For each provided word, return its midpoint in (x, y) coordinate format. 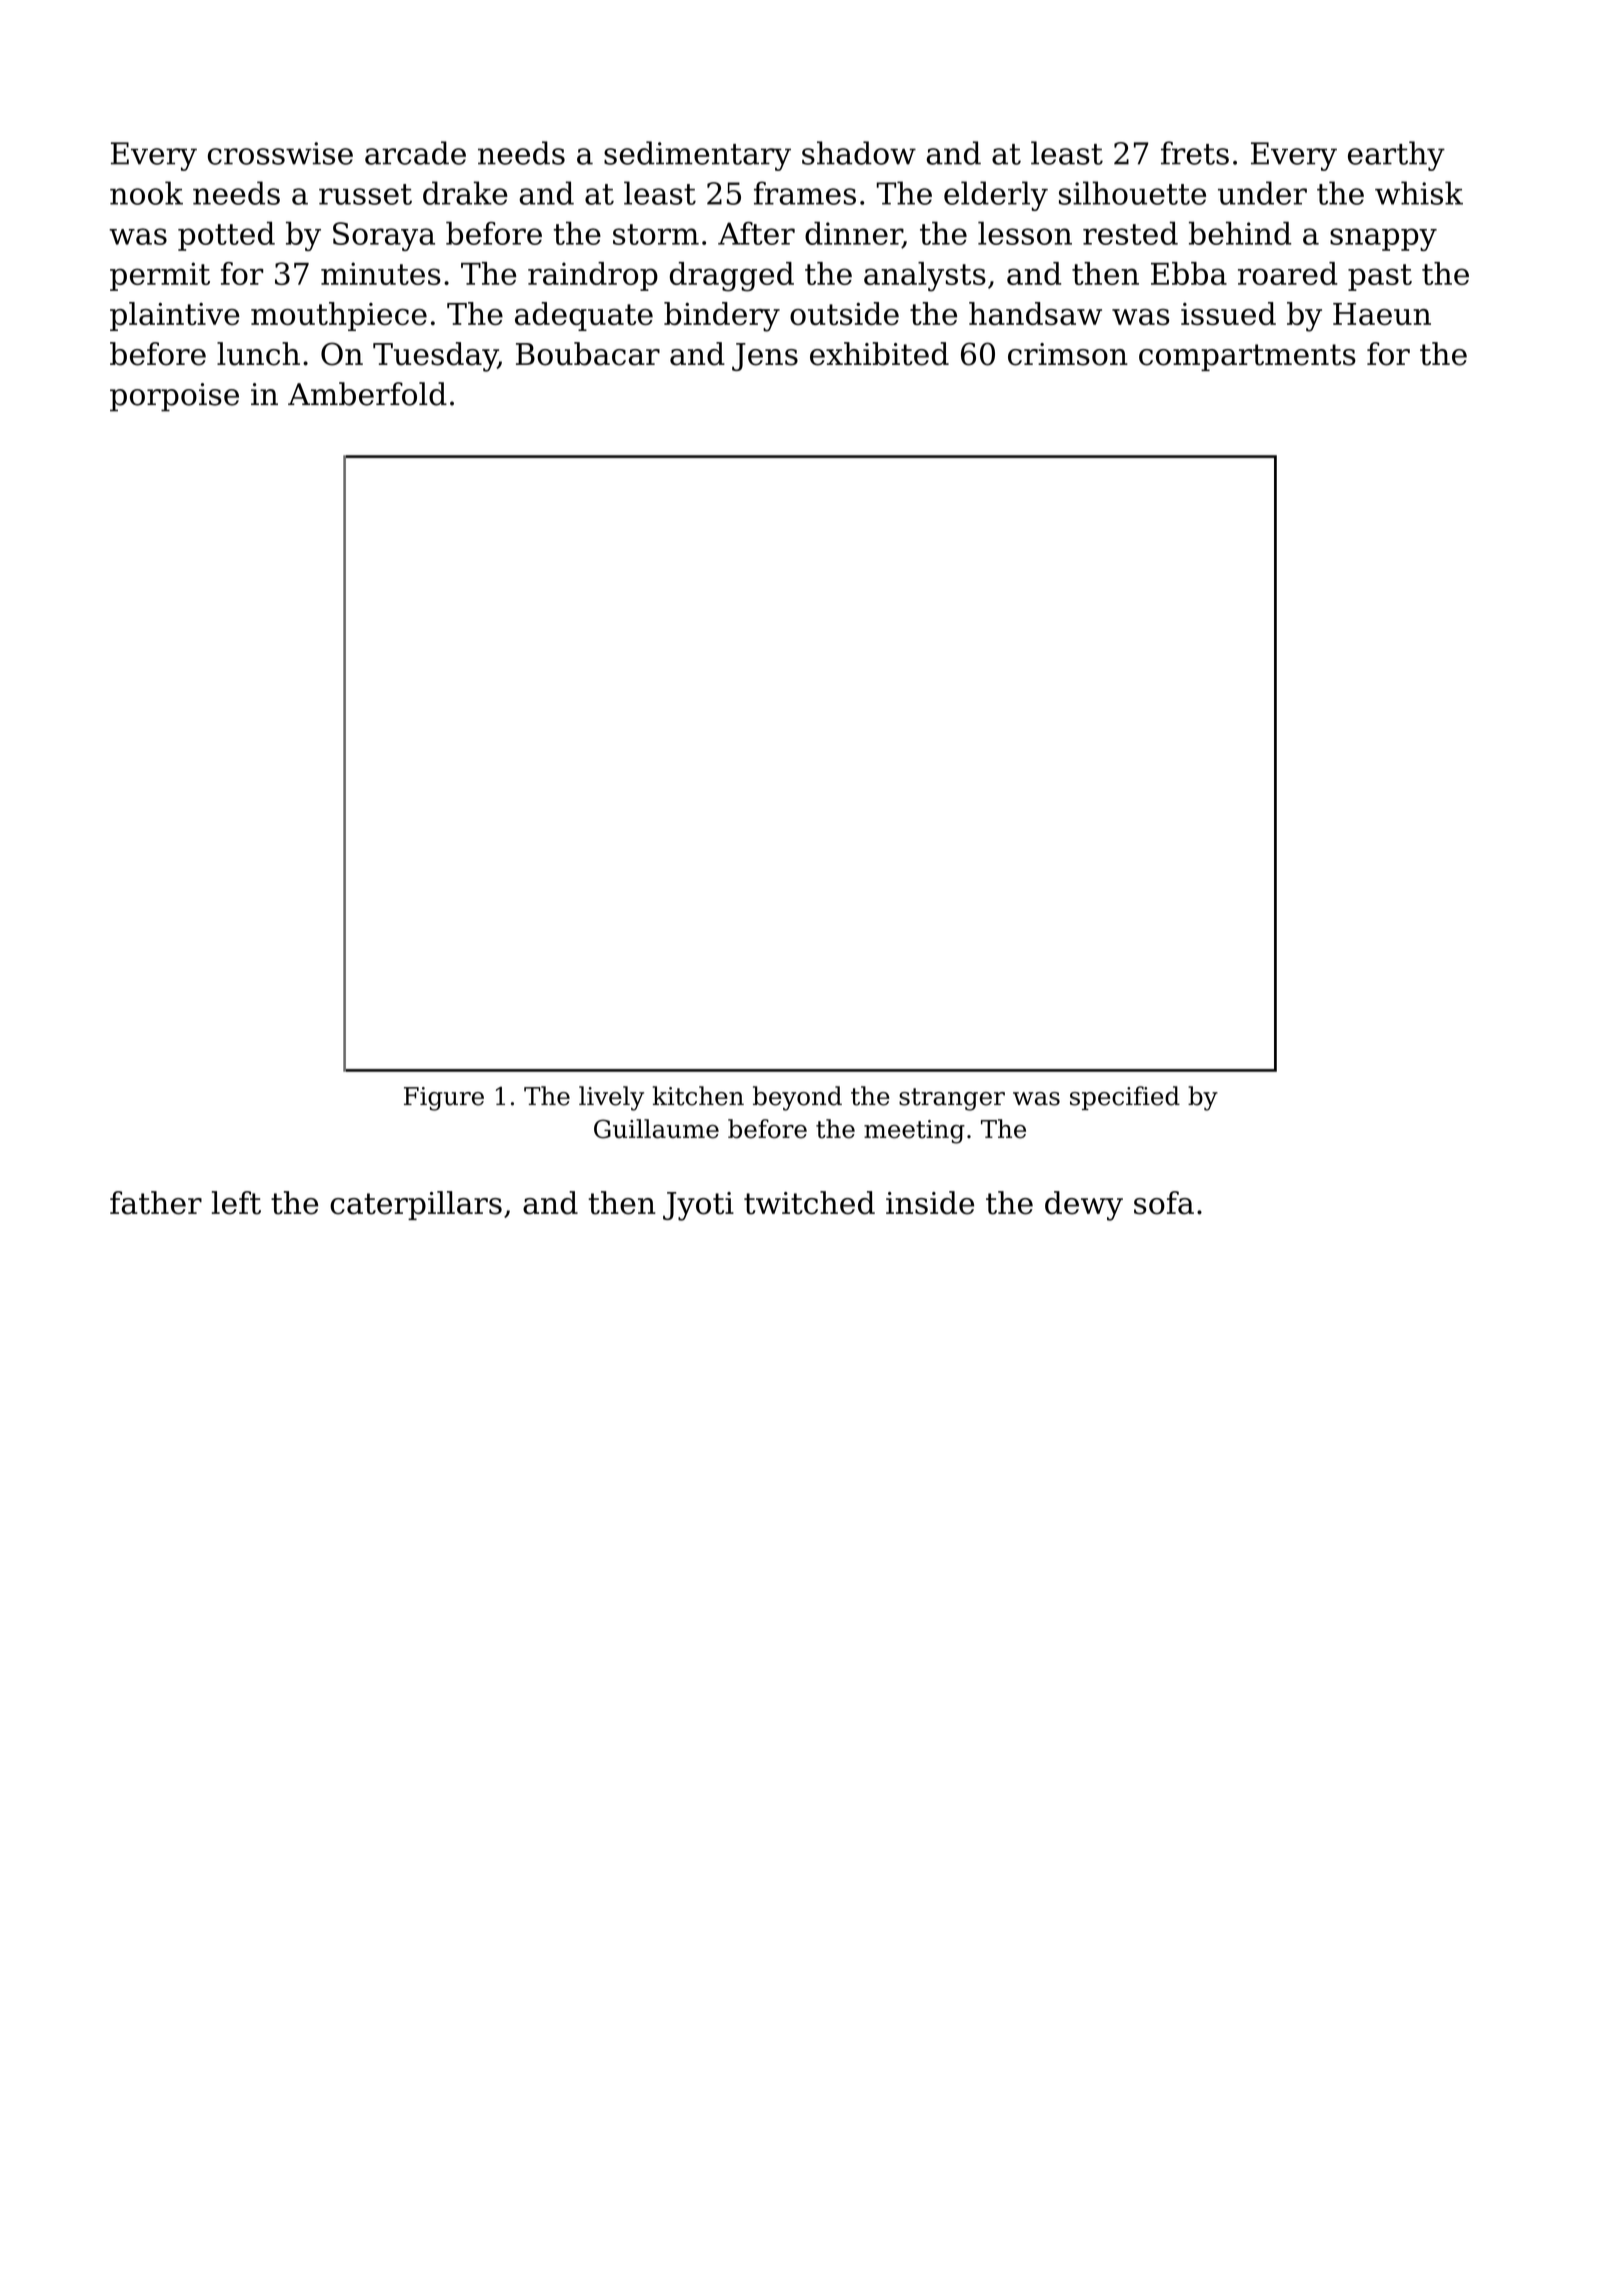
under (1262, 193)
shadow (859, 153)
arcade (415, 153)
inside (930, 1203)
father (156, 1203)
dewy (1084, 1206)
